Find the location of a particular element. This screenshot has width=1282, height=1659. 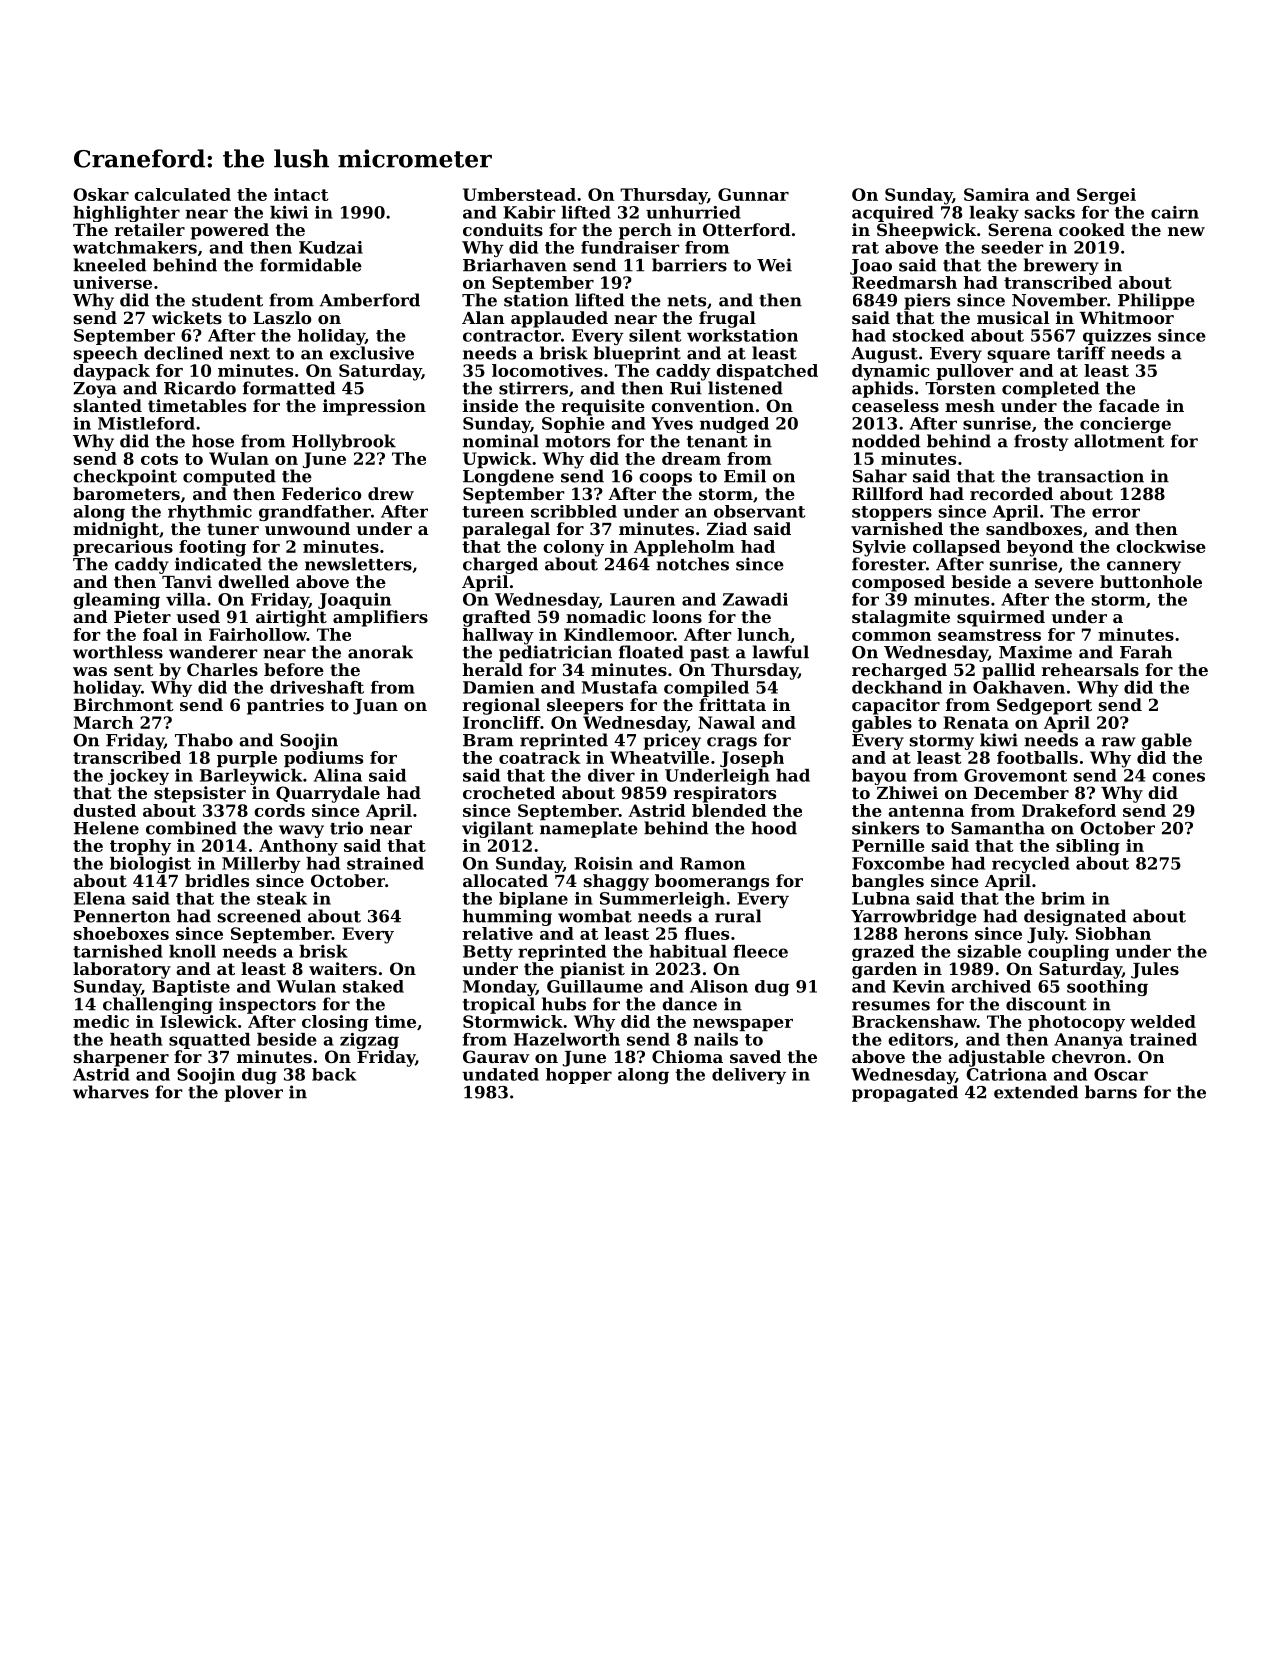

shaggy is located at coordinates (616, 882).
